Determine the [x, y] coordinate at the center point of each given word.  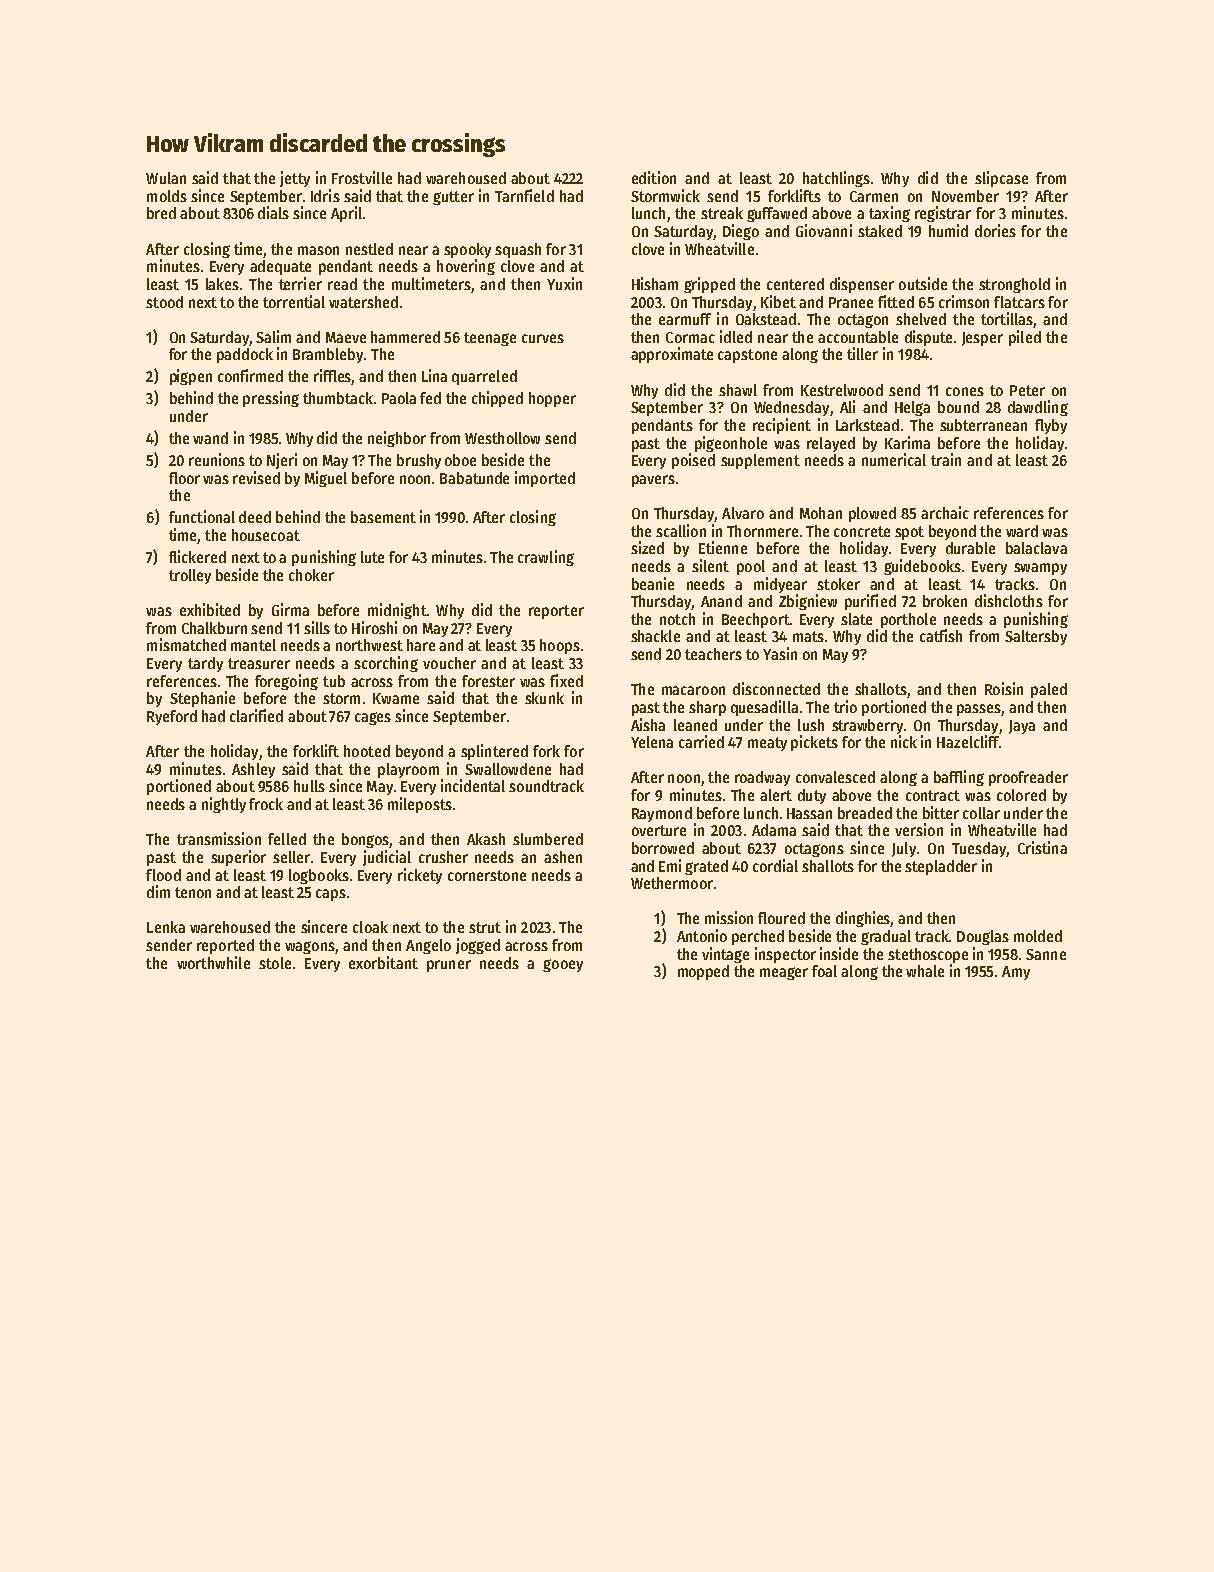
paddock [245, 355]
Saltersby [1036, 637]
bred [161, 213]
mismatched [186, 644]
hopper [552, 399]
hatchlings [836, 179]
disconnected [776, 688]
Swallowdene [508, 769]
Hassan [809, 813]
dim [158, 891]
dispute [928, 338]
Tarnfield [524, 195]
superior [238, 858]
